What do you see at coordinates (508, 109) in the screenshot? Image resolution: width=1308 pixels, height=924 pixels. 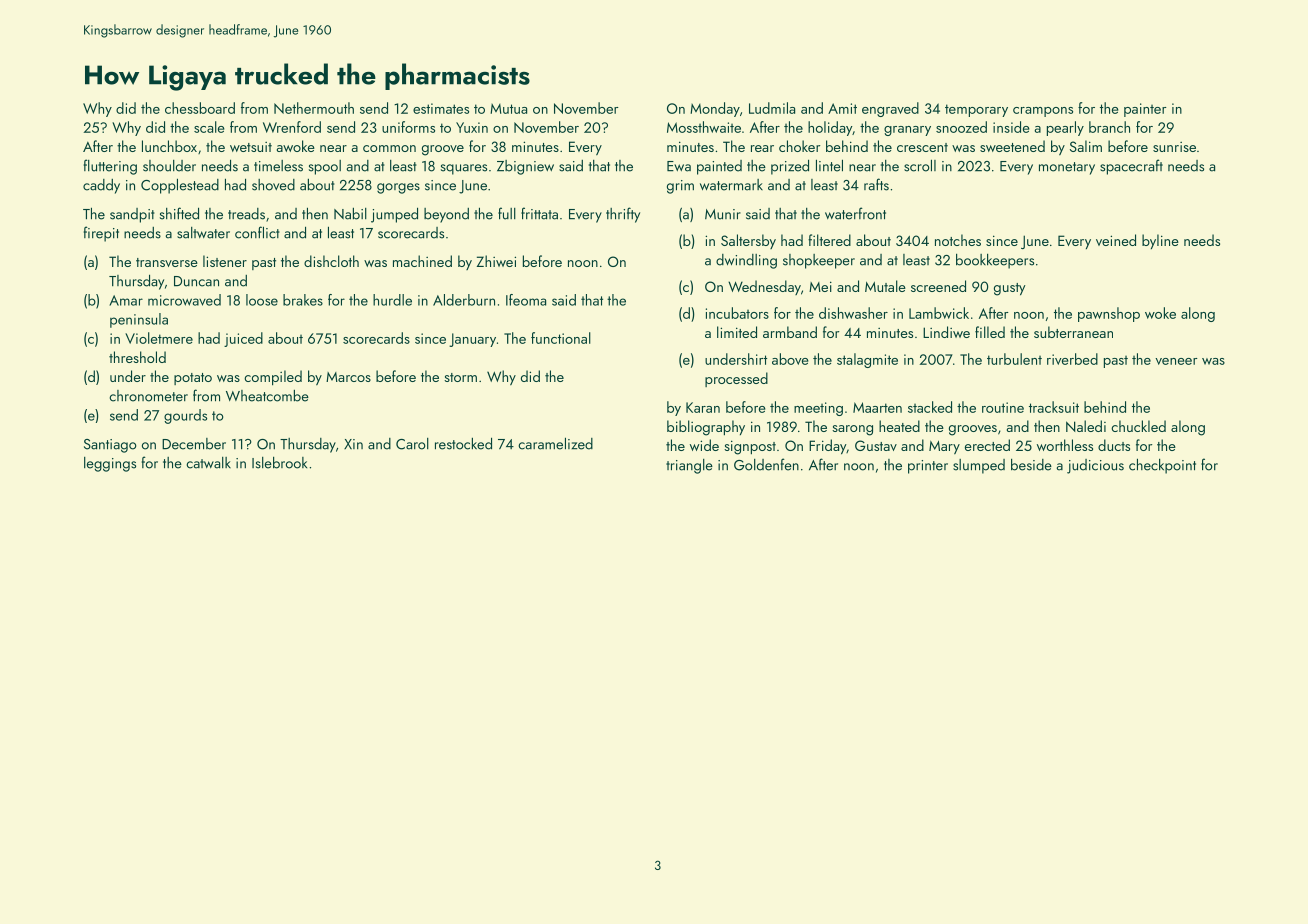 I see `Mutua` at bounding box center [508, 109].
